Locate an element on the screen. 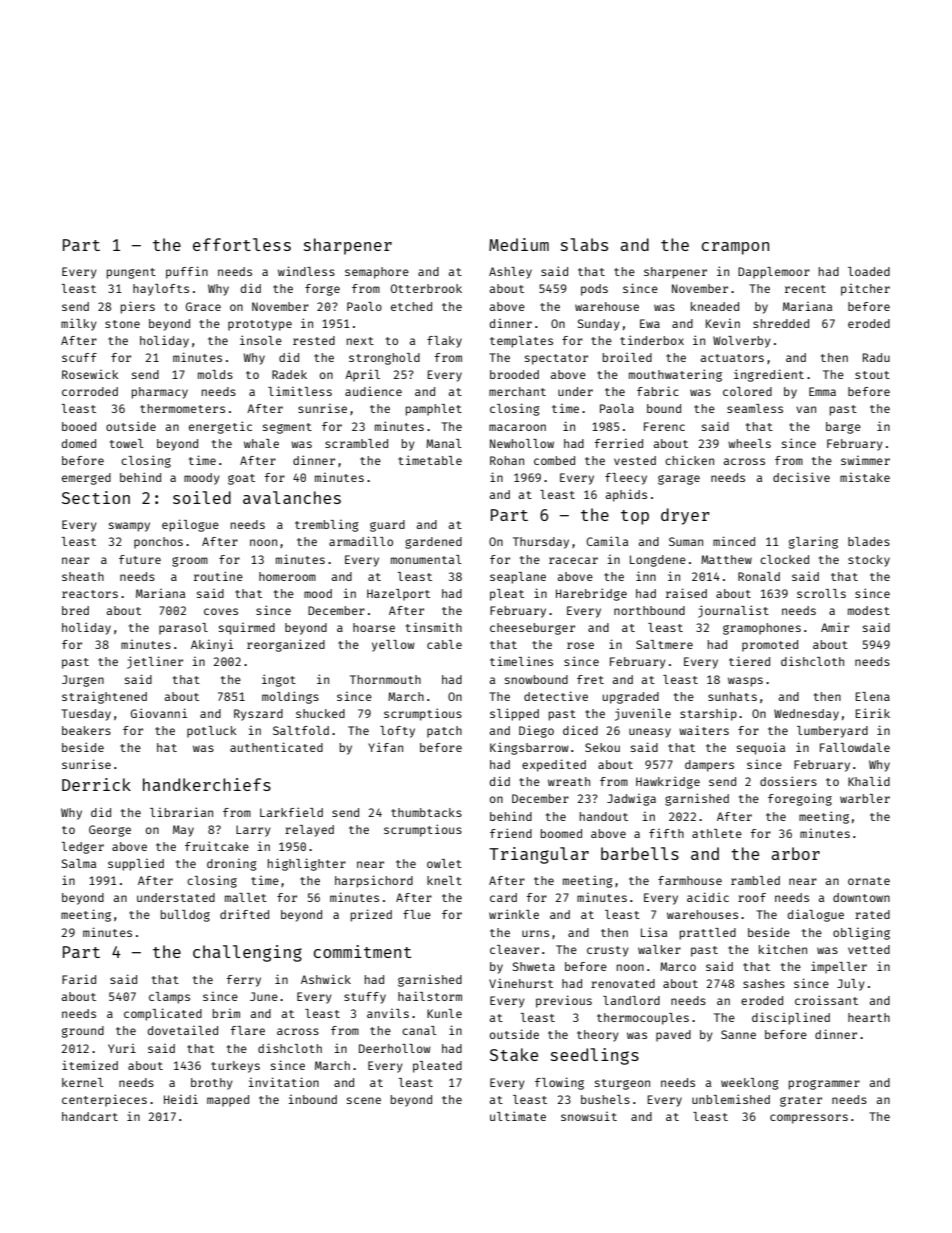 This screenshot has height=1233, width=952. piers is located at coordinates (138, 307).
